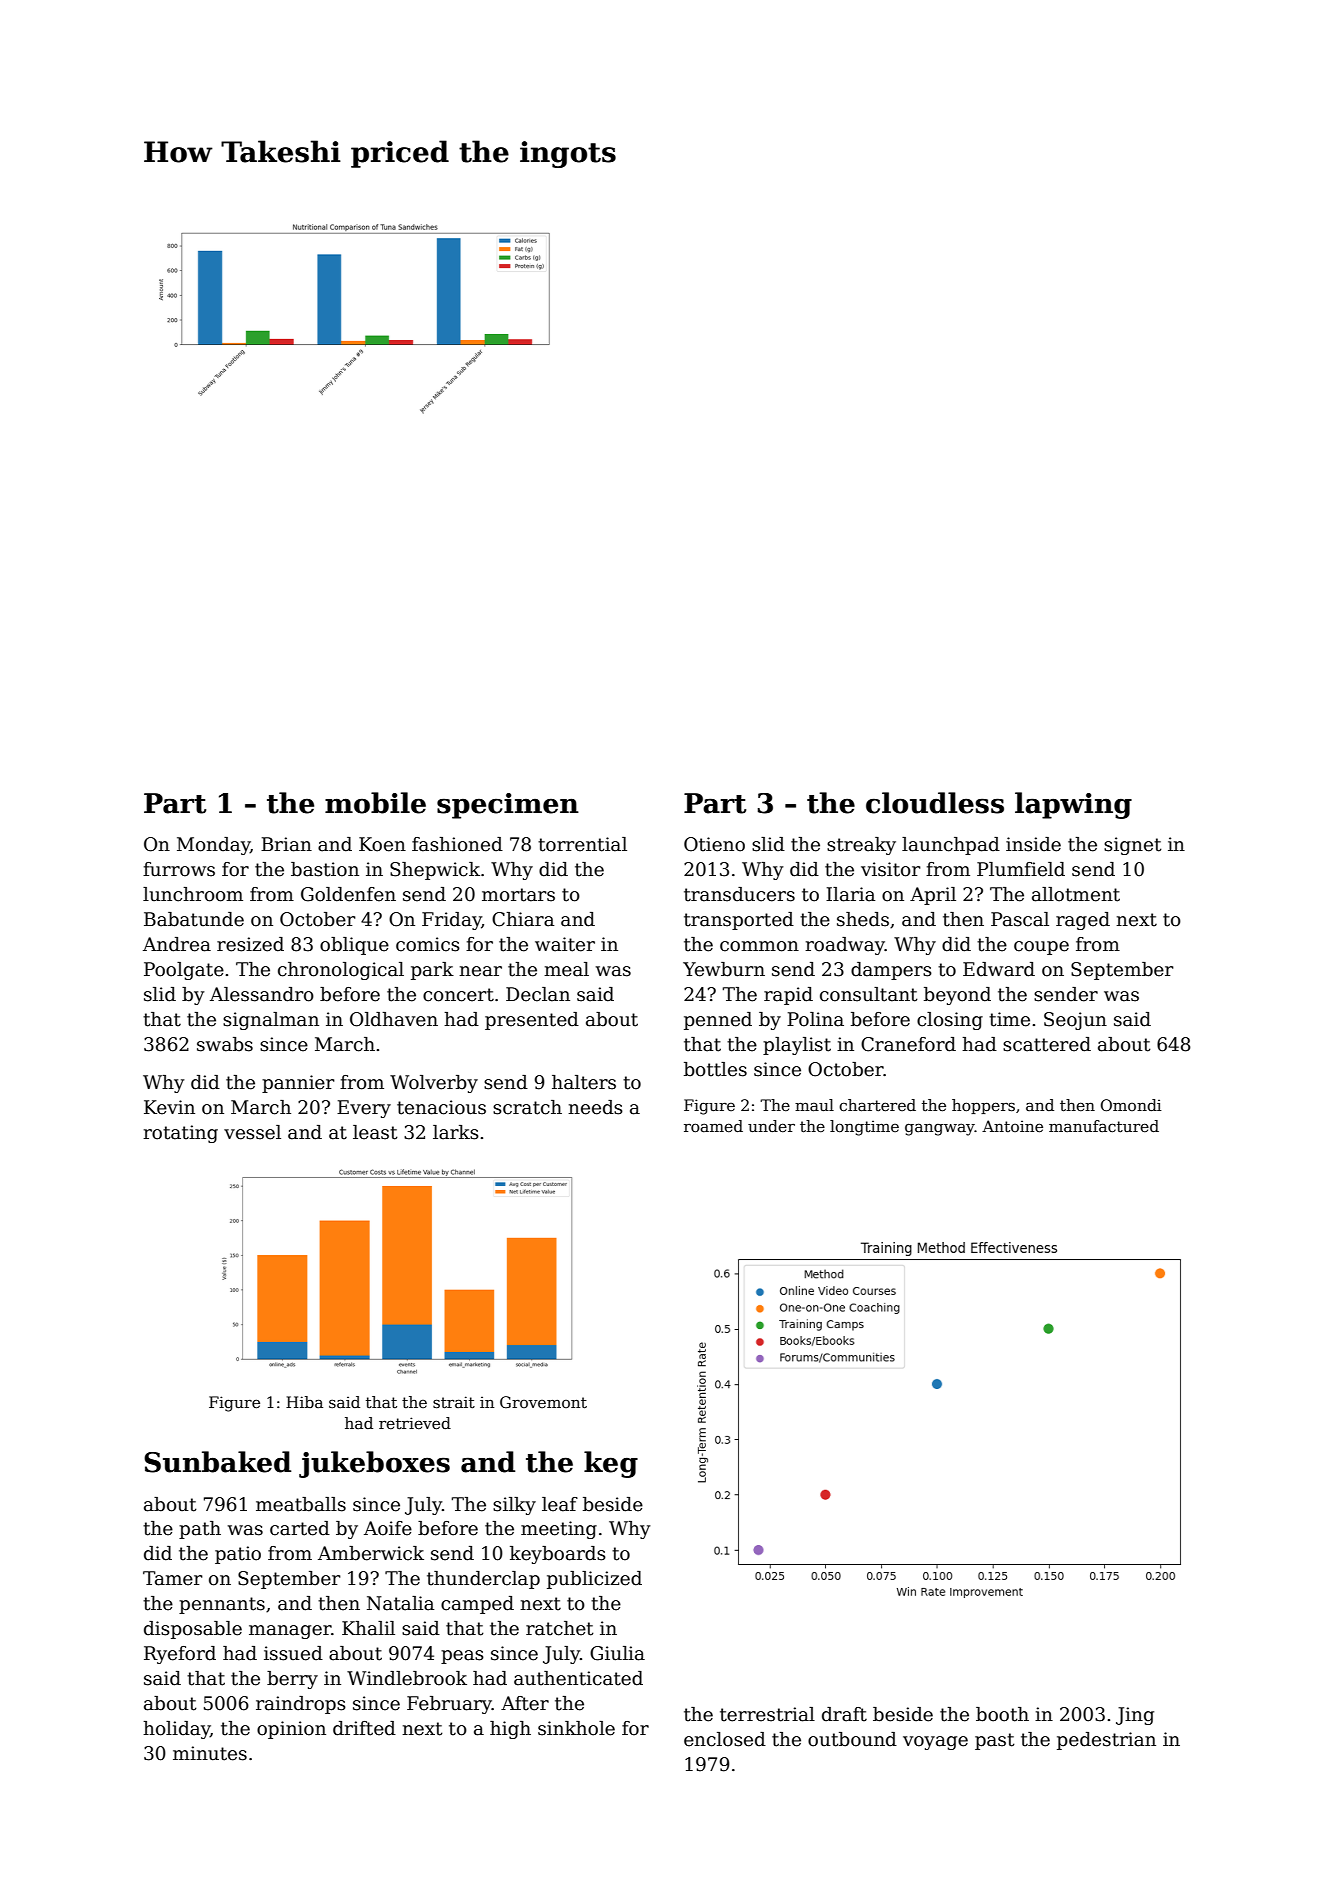  What do you see at coordinates (304, 1402) in the screenshot?
I see `Hiba` at bounding box center [304, 1402].
